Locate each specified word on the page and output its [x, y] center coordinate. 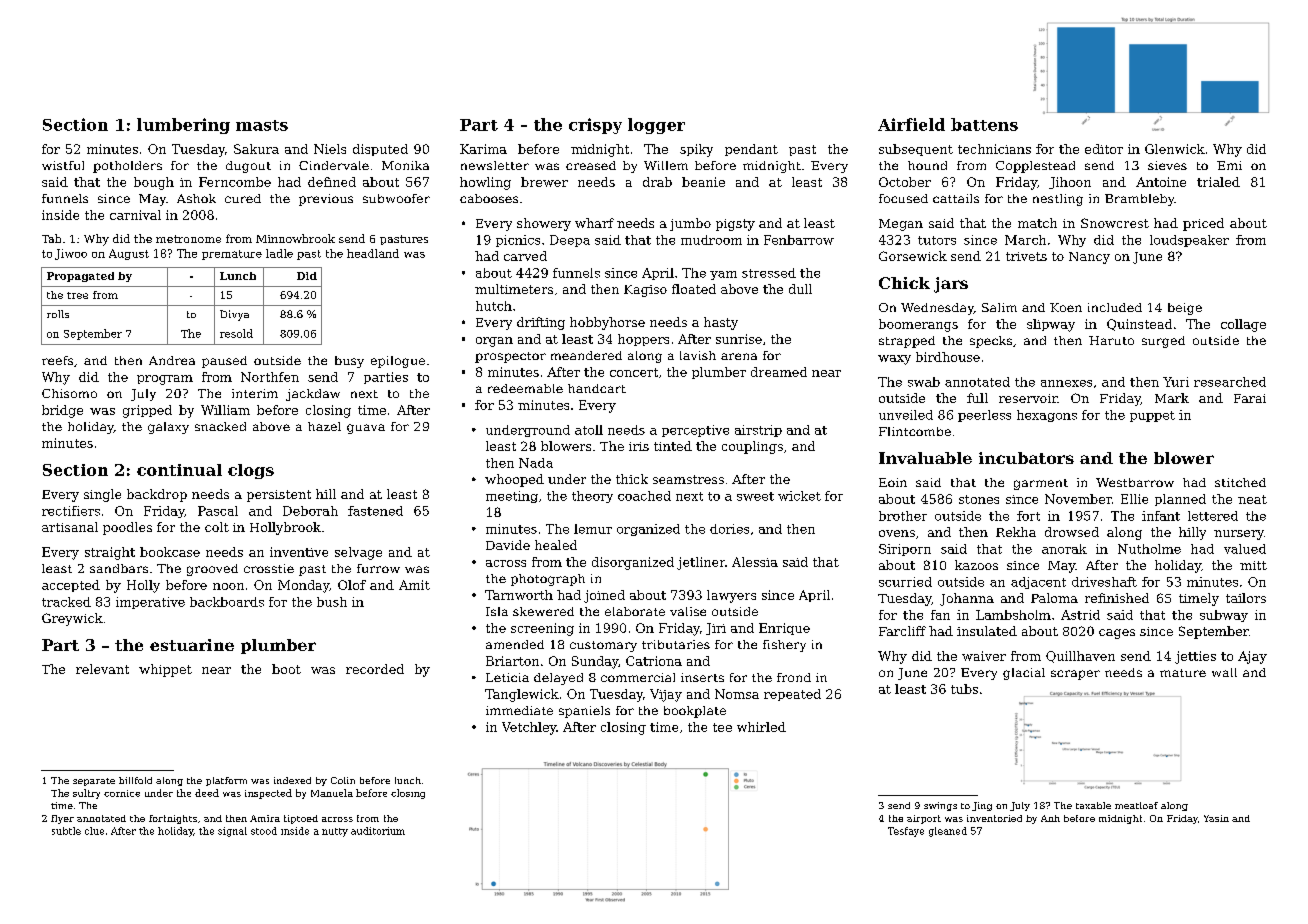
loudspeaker [1189, 241]
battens [984, 124]
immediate [519, 710]
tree [77, 295]
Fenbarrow [799, 240]
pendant [751, 150]
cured [243, 198]
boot [286, 669]
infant [1161, 516]
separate [94, 782]
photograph [548, 580]
